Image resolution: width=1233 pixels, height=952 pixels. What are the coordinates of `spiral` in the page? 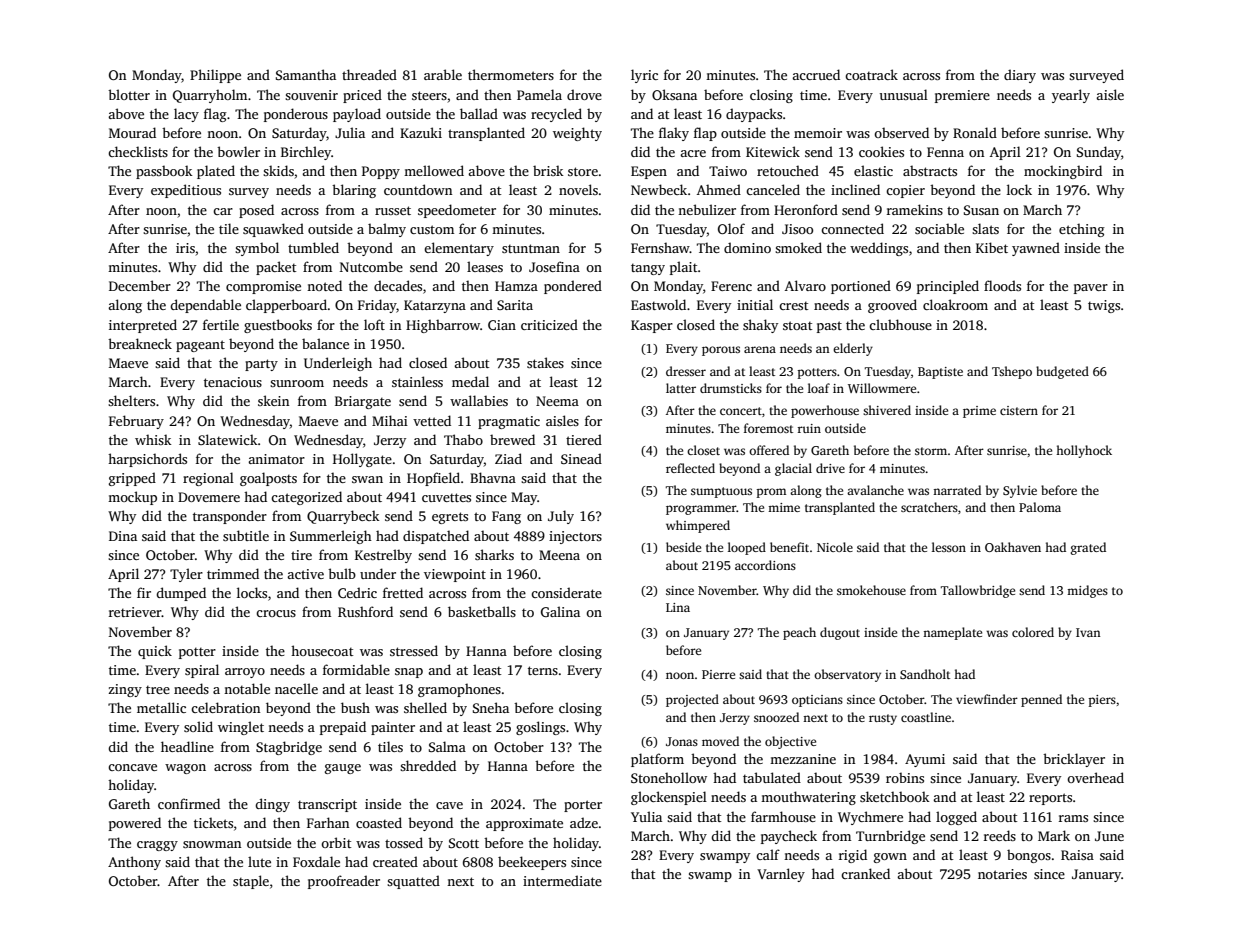 It's located at (202, 671).
